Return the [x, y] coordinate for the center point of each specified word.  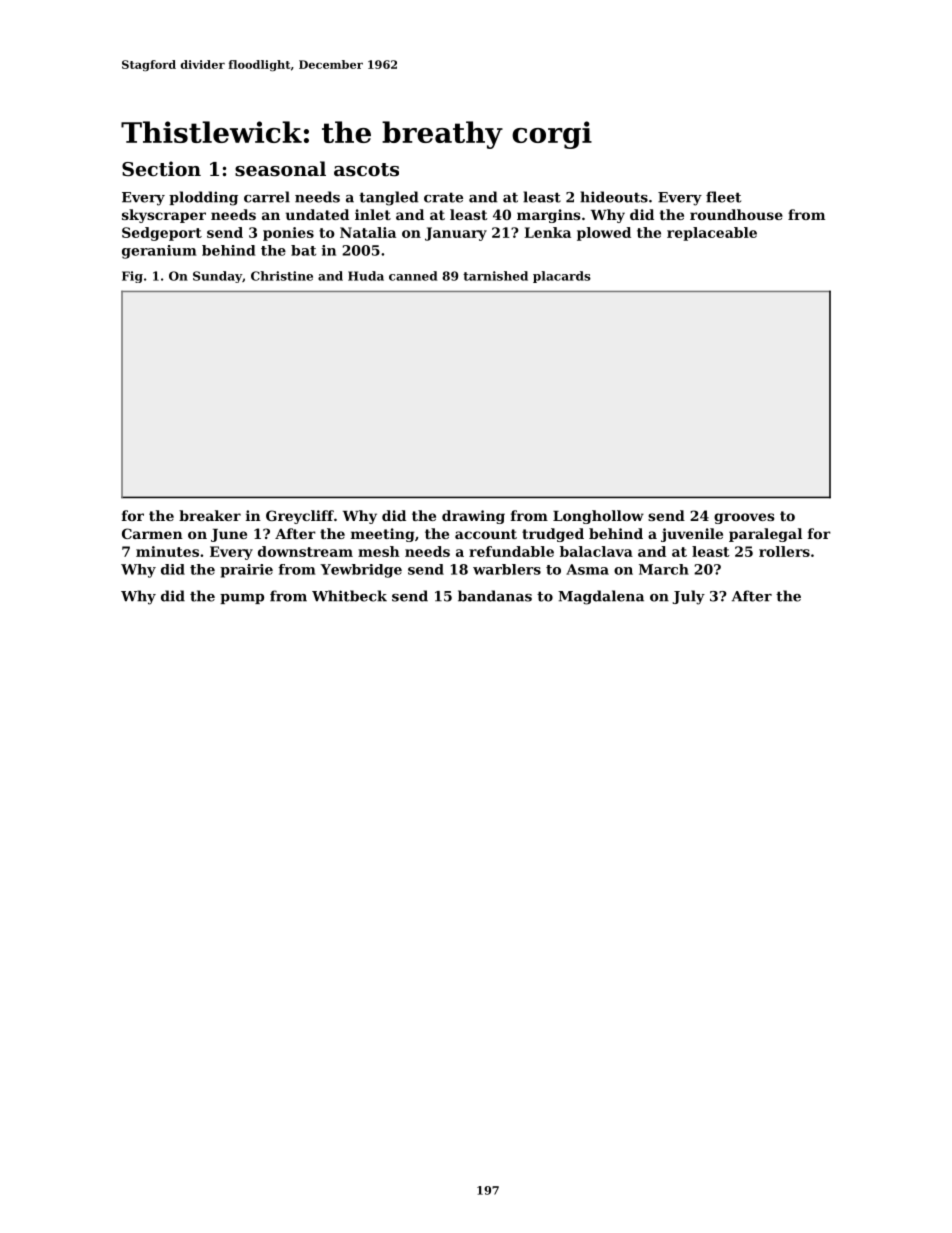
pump [242, 599]
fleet [723, 197]
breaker [210, 515]
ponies [288, 234]
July [688, 597]
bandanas [495, 596]
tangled [389, 198]
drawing [473, 517]
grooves [744, 518]
